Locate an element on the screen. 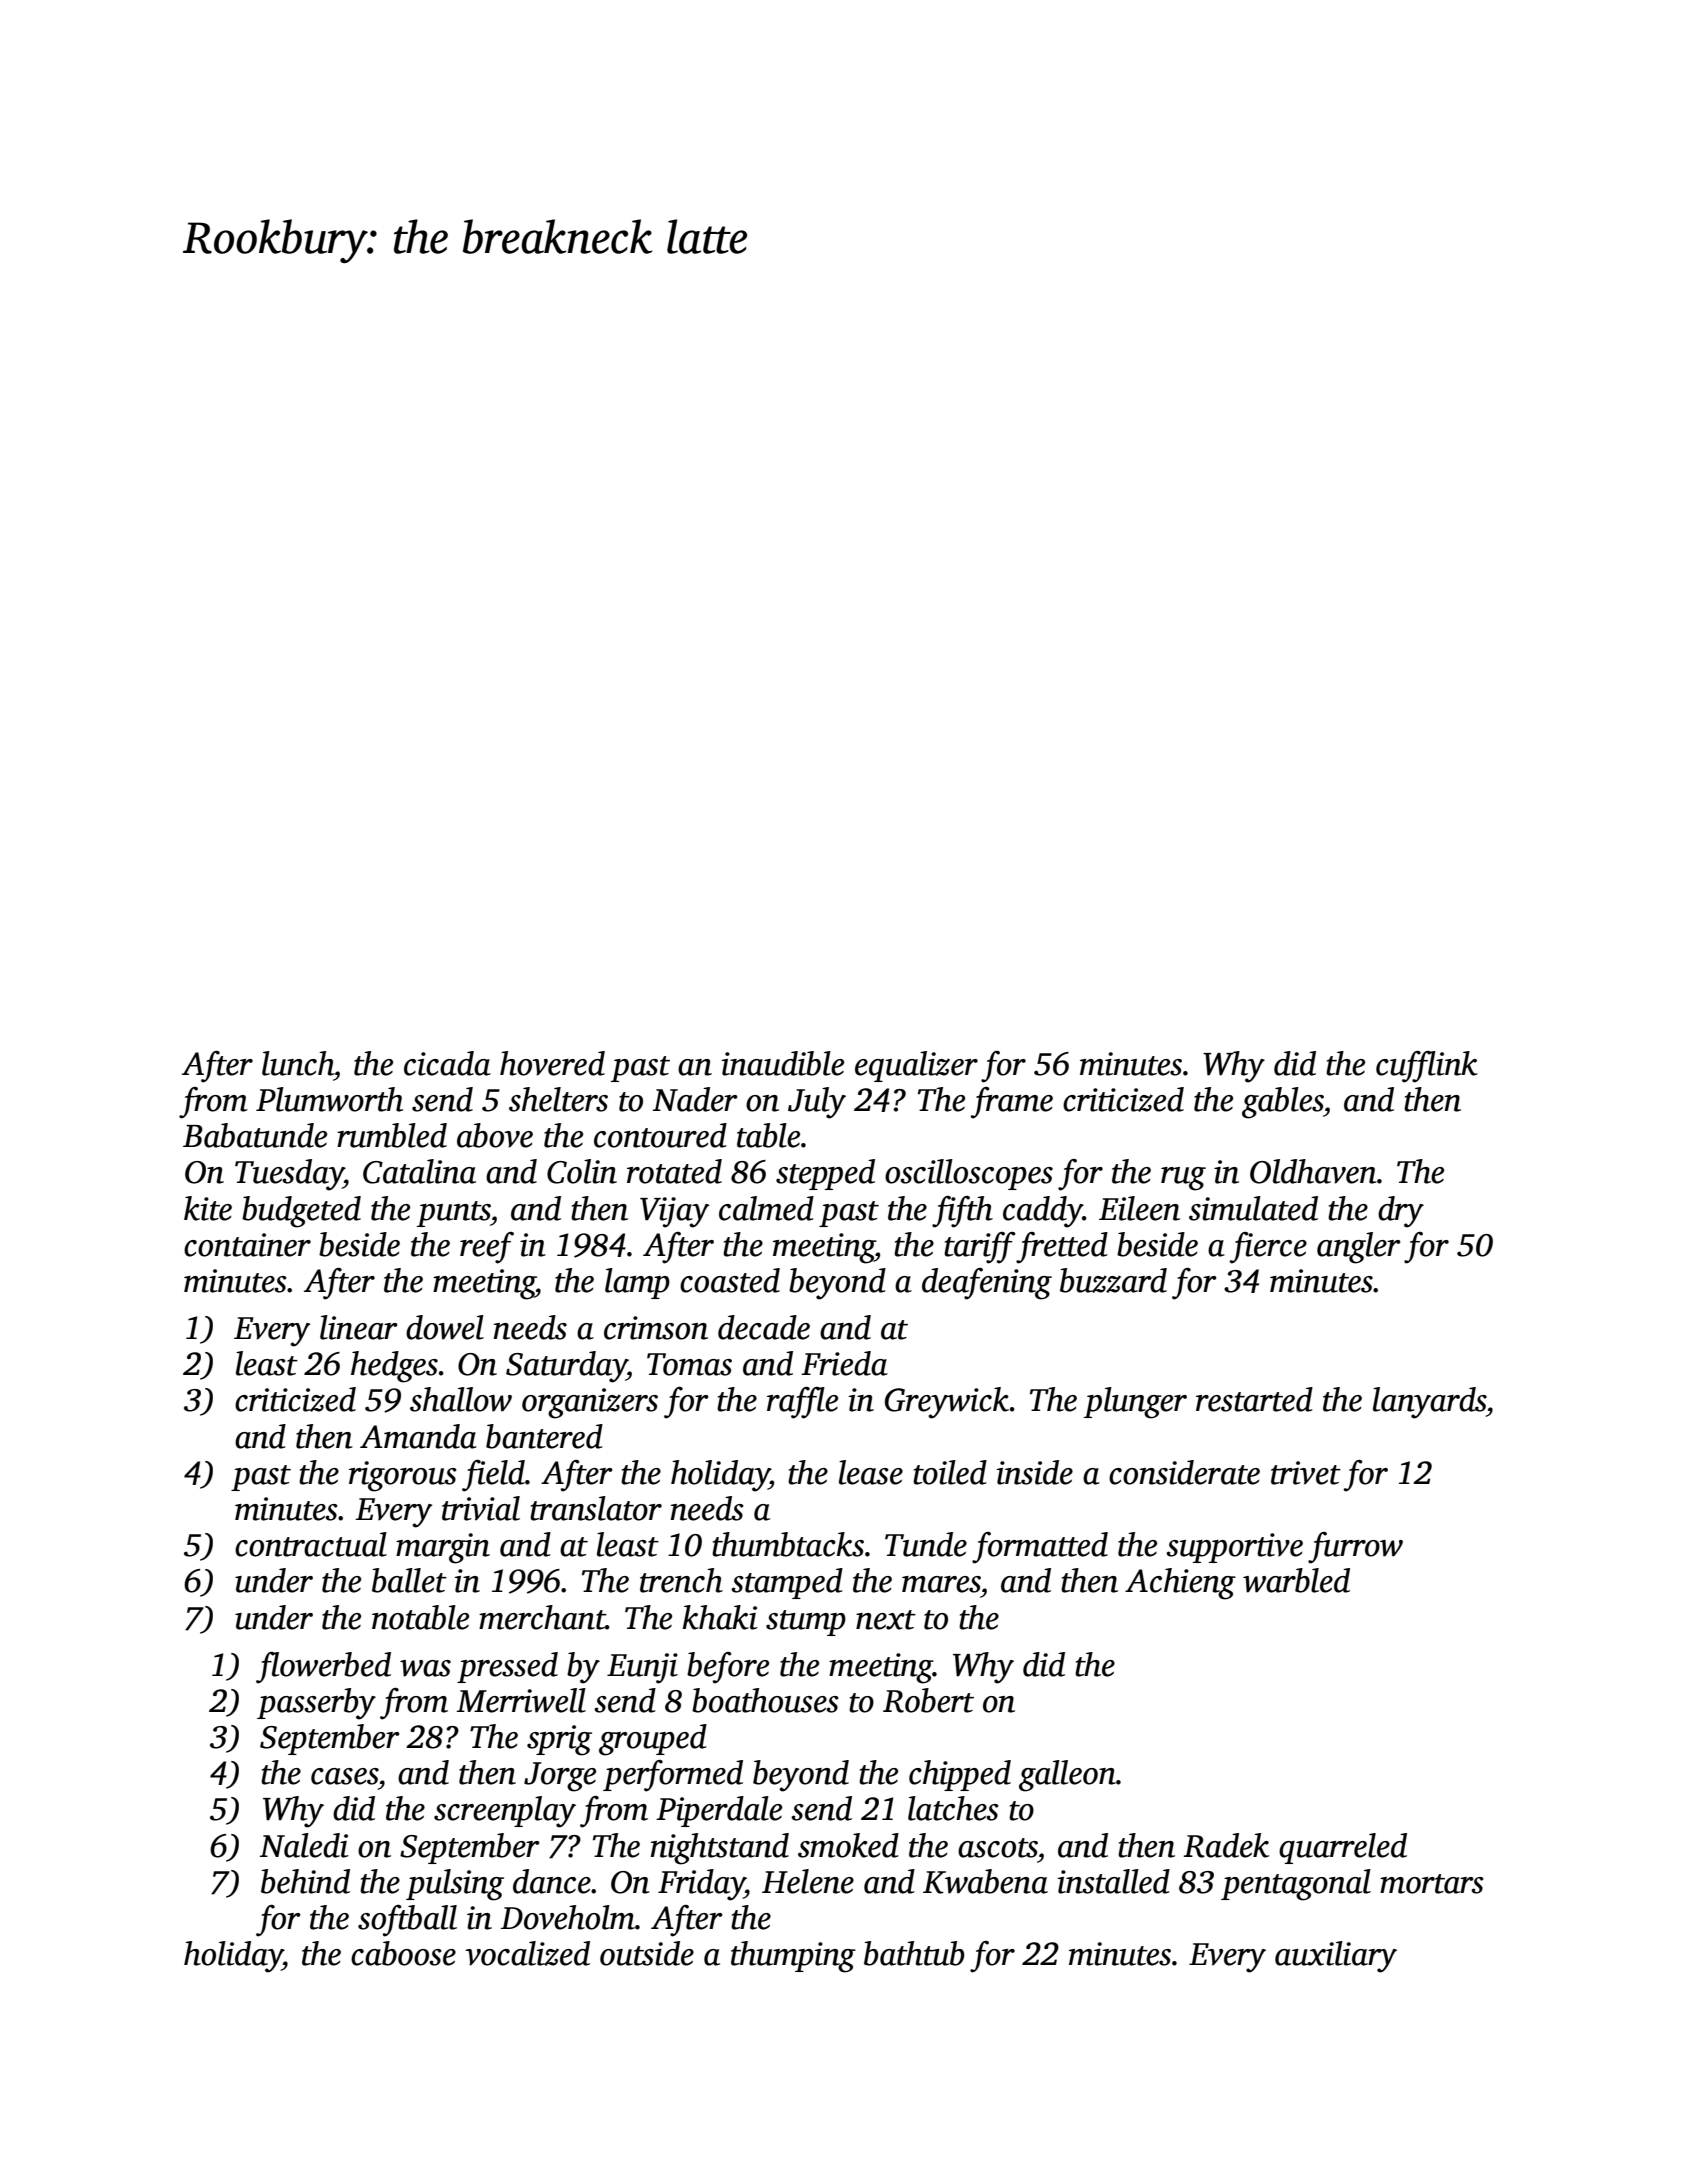 The width and height of the screenshot is (1683, 2178). hovered is located at coordinates (552, 1063).
